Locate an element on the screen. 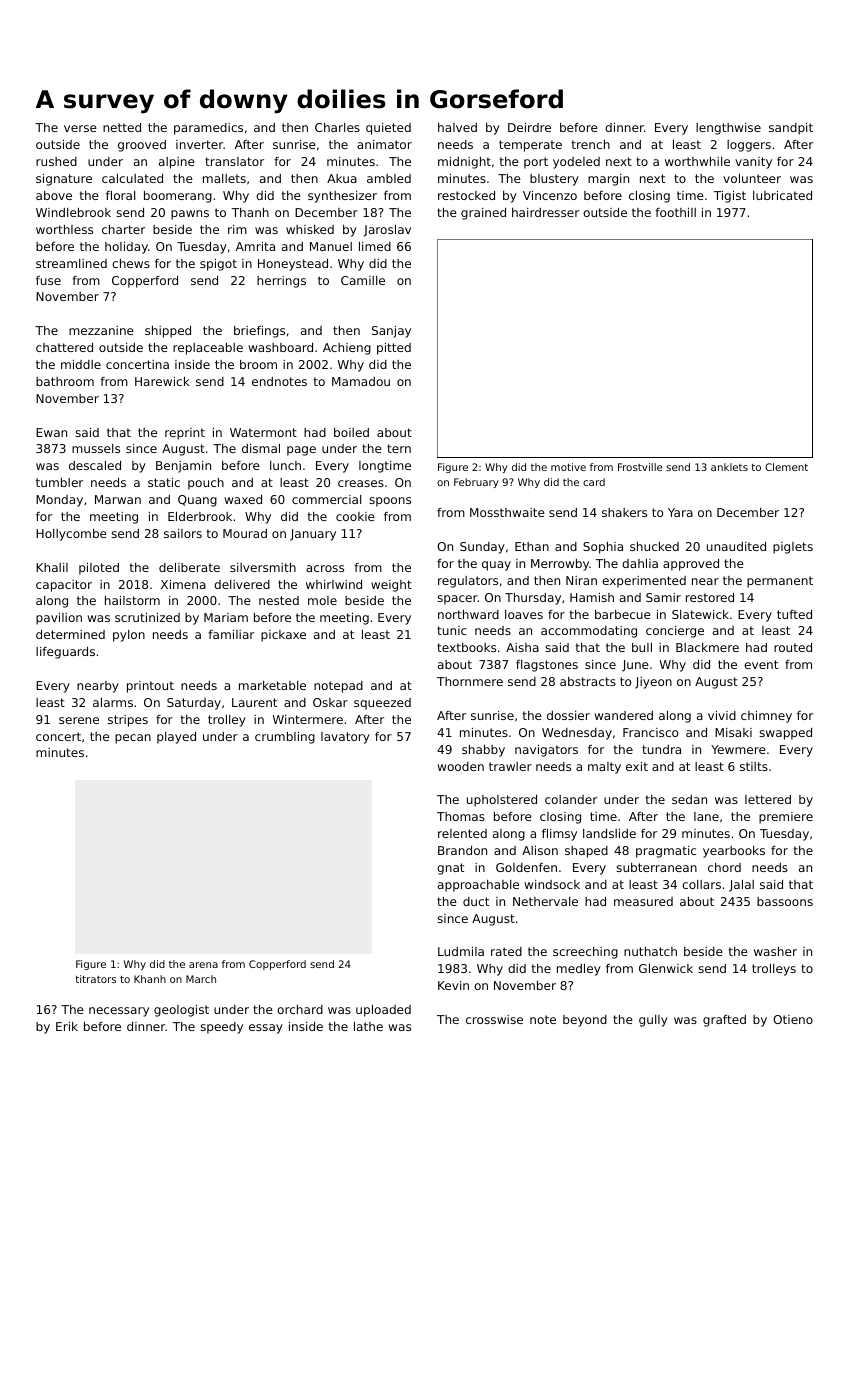  tufted is located at coordinates (794, 614).
